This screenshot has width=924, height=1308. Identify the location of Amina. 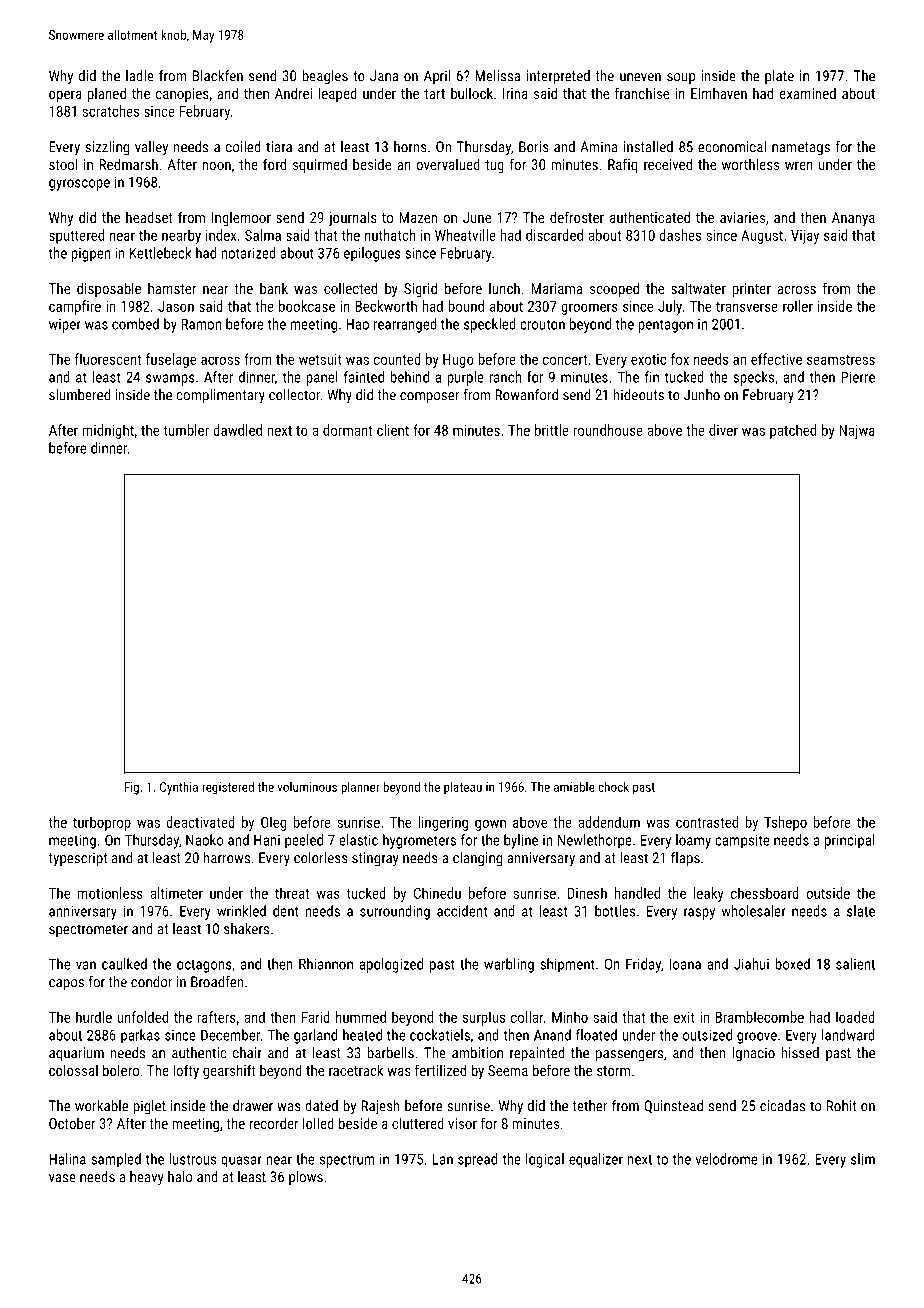
(599, 147).
